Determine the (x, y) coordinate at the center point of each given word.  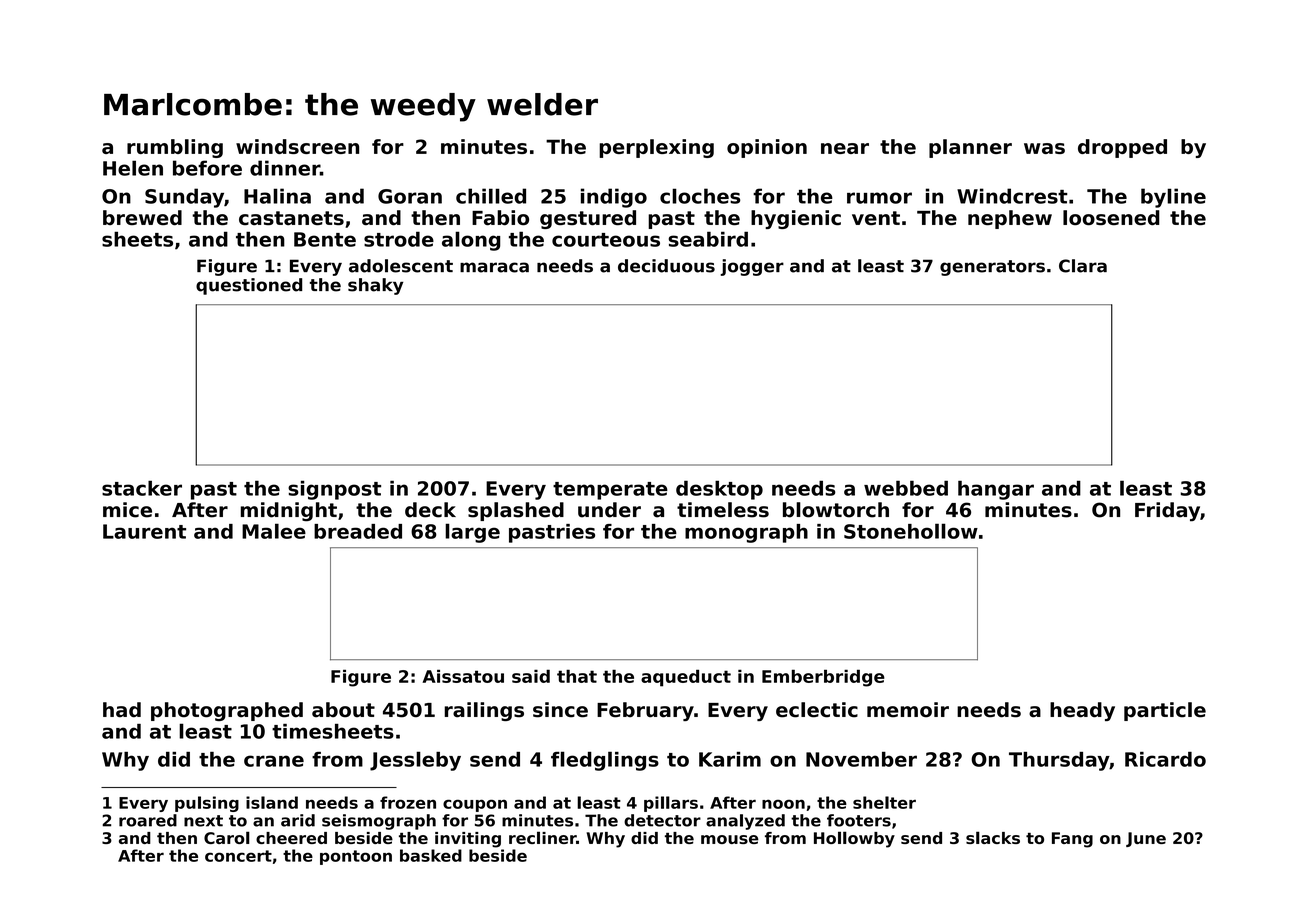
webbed (906, 488)
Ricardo (1165, 759)
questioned (249, 286)
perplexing (656, 148)
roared (148, 820)
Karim (730, 759)
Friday (1167, 512)
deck (430, 510)
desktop (719, 490)
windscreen (297, 146)
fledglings (605, 761)
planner (970, 148)
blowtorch (836, 510)
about (343, 710)
